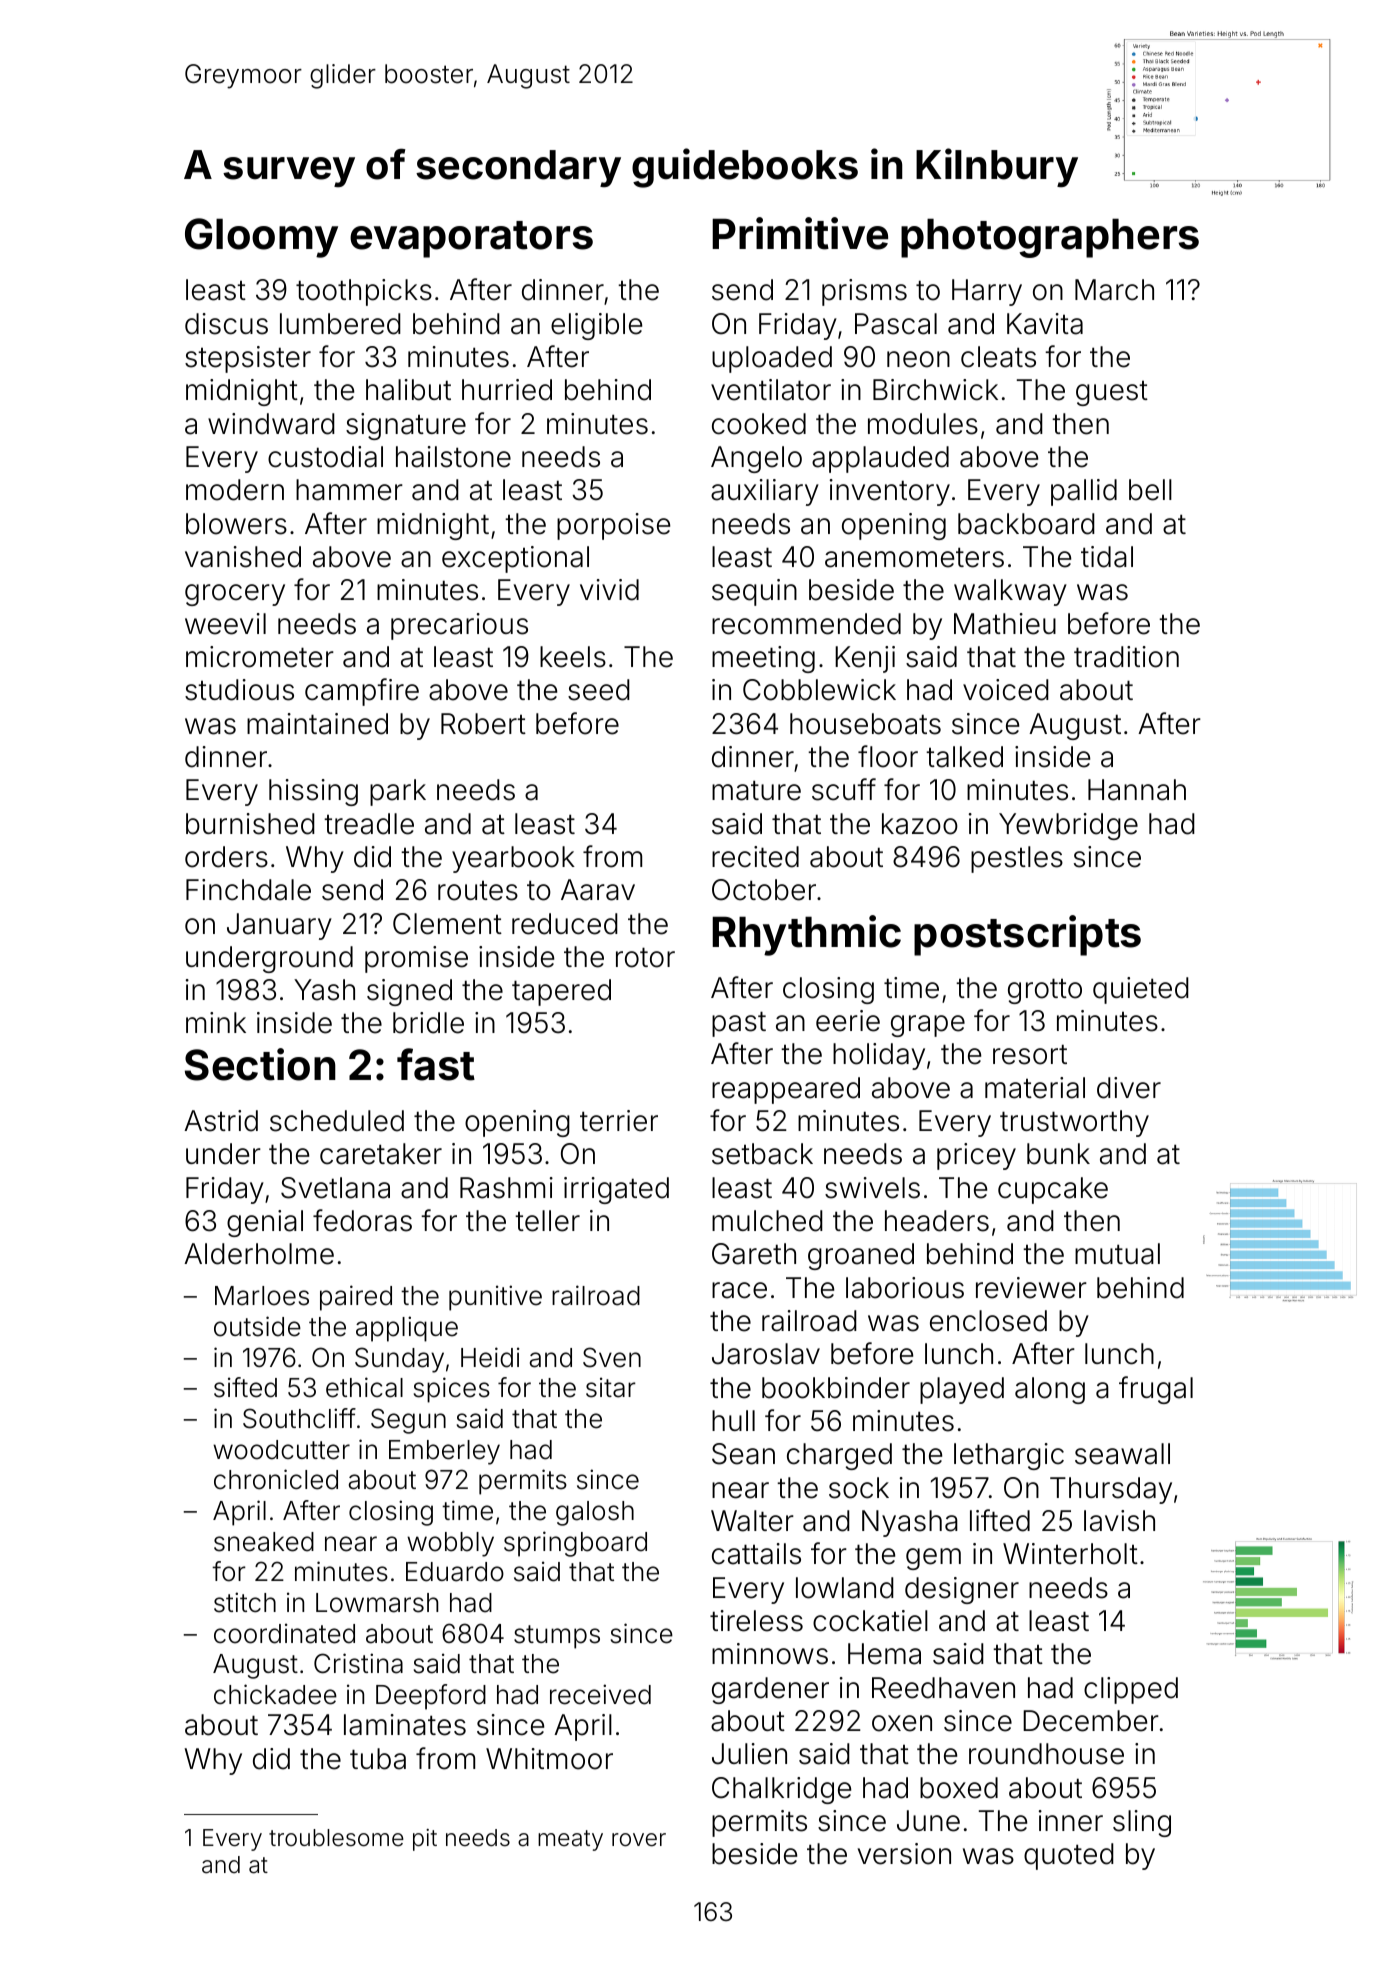 This screenshot has height=1969, width=1386. What do you see at coordinates (1112, 393) in the screenshot?
I see `guest` at bounding box center [1112, 393].
